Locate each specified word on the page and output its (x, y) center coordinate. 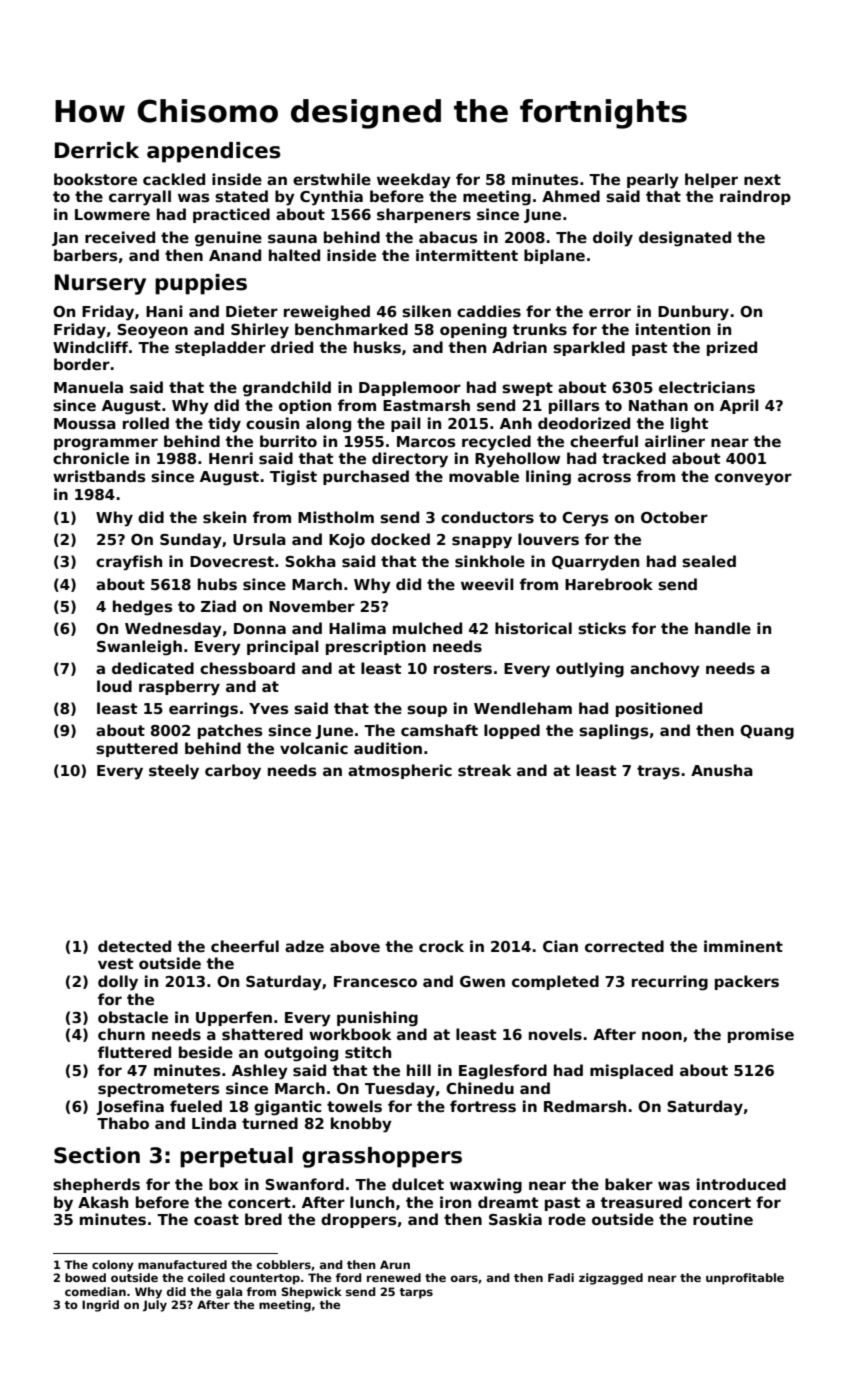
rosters (463, 668)
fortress (483, 1106)
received (120, 237)
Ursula (259, 539)
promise (761, 1035)
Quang (767, 732)
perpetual (236, 1157)
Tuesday (400, 1090)
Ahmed (571, 196)
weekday (414, 181)
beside (206, 1052)
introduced (741, 1184)
